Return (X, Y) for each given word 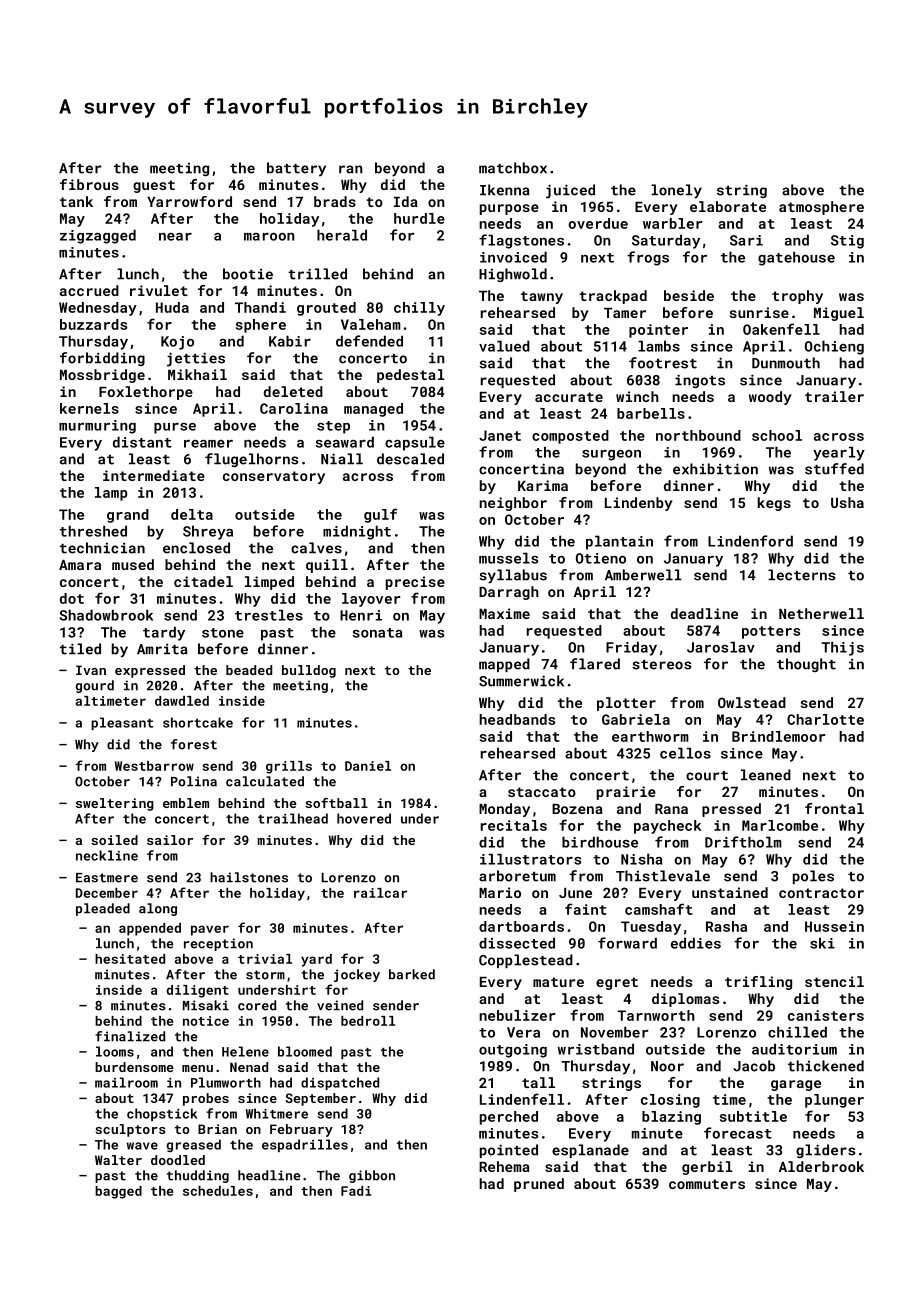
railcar (380, 893)
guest (154, 186)
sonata (377, 633)
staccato (542, 792)
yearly (839, 453)
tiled (80, 649)
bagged (118, 1192)
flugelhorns (251, 460)
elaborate (728, 206)
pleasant (122, 723)
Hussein (834, 926)
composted (570, 437)
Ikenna (505, 190)
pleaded (103, 909)
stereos (662, 665)
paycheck (668, 827)
